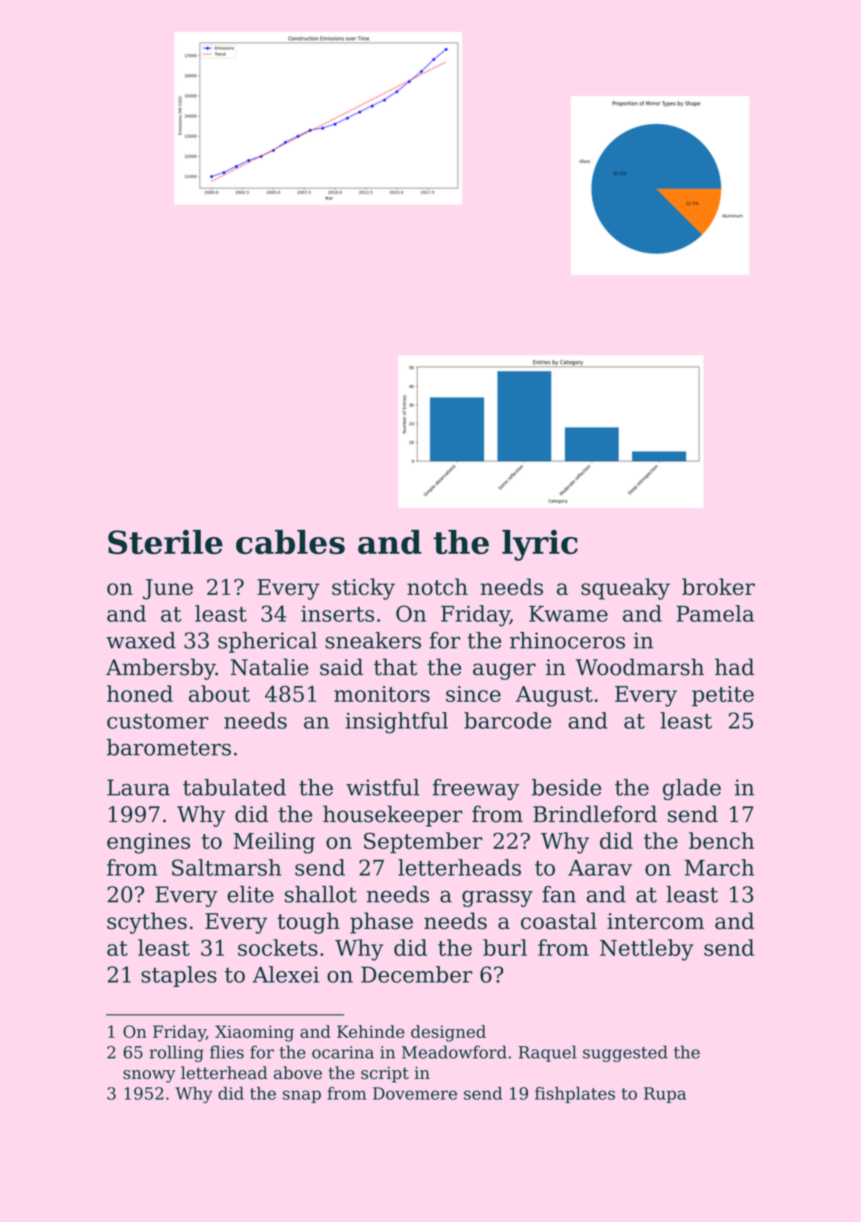 The image size is (861, 1222). I want to click on since, so click(473, 694).
